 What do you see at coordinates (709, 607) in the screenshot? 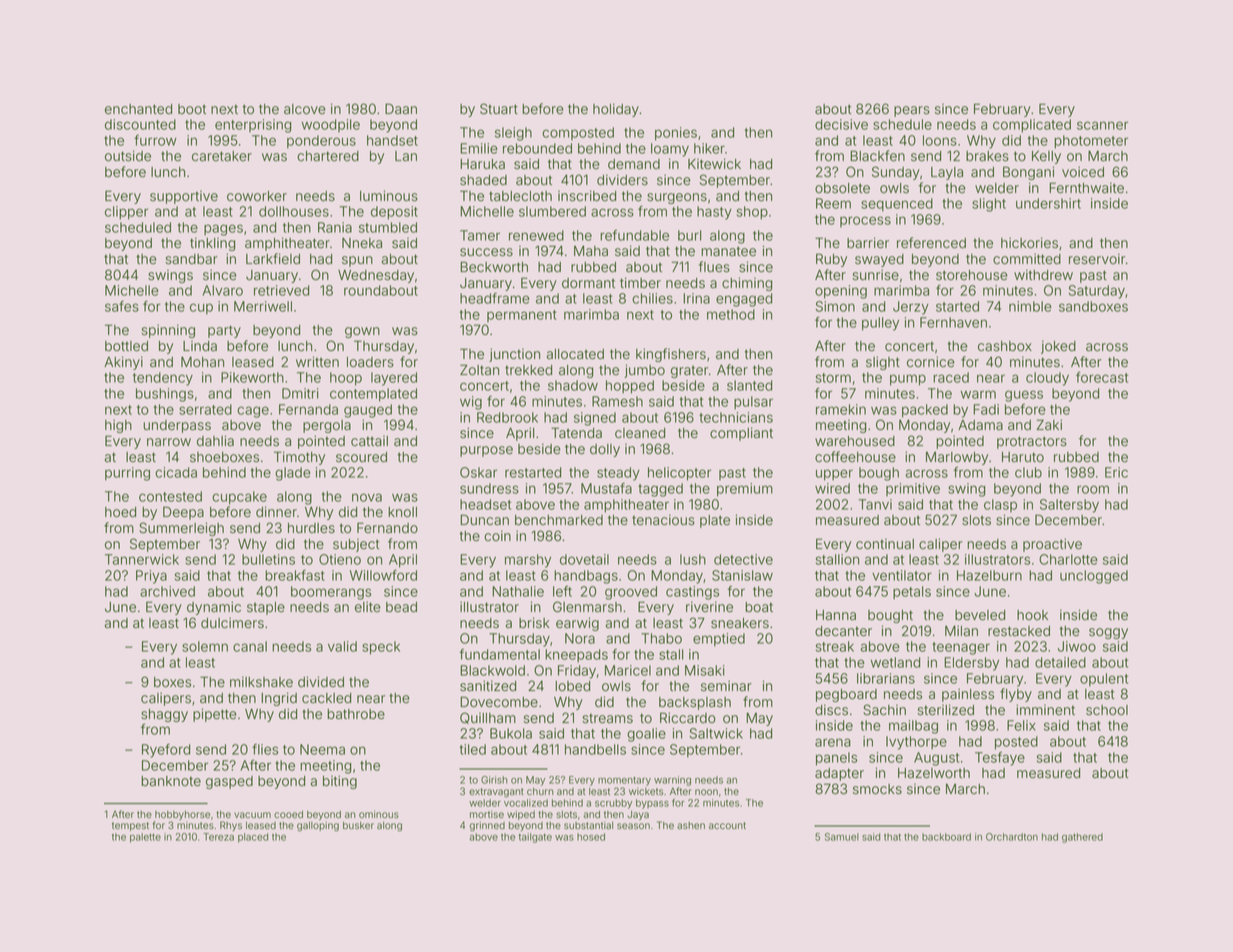
I see `riverine` at bounding box center [709, 607].
